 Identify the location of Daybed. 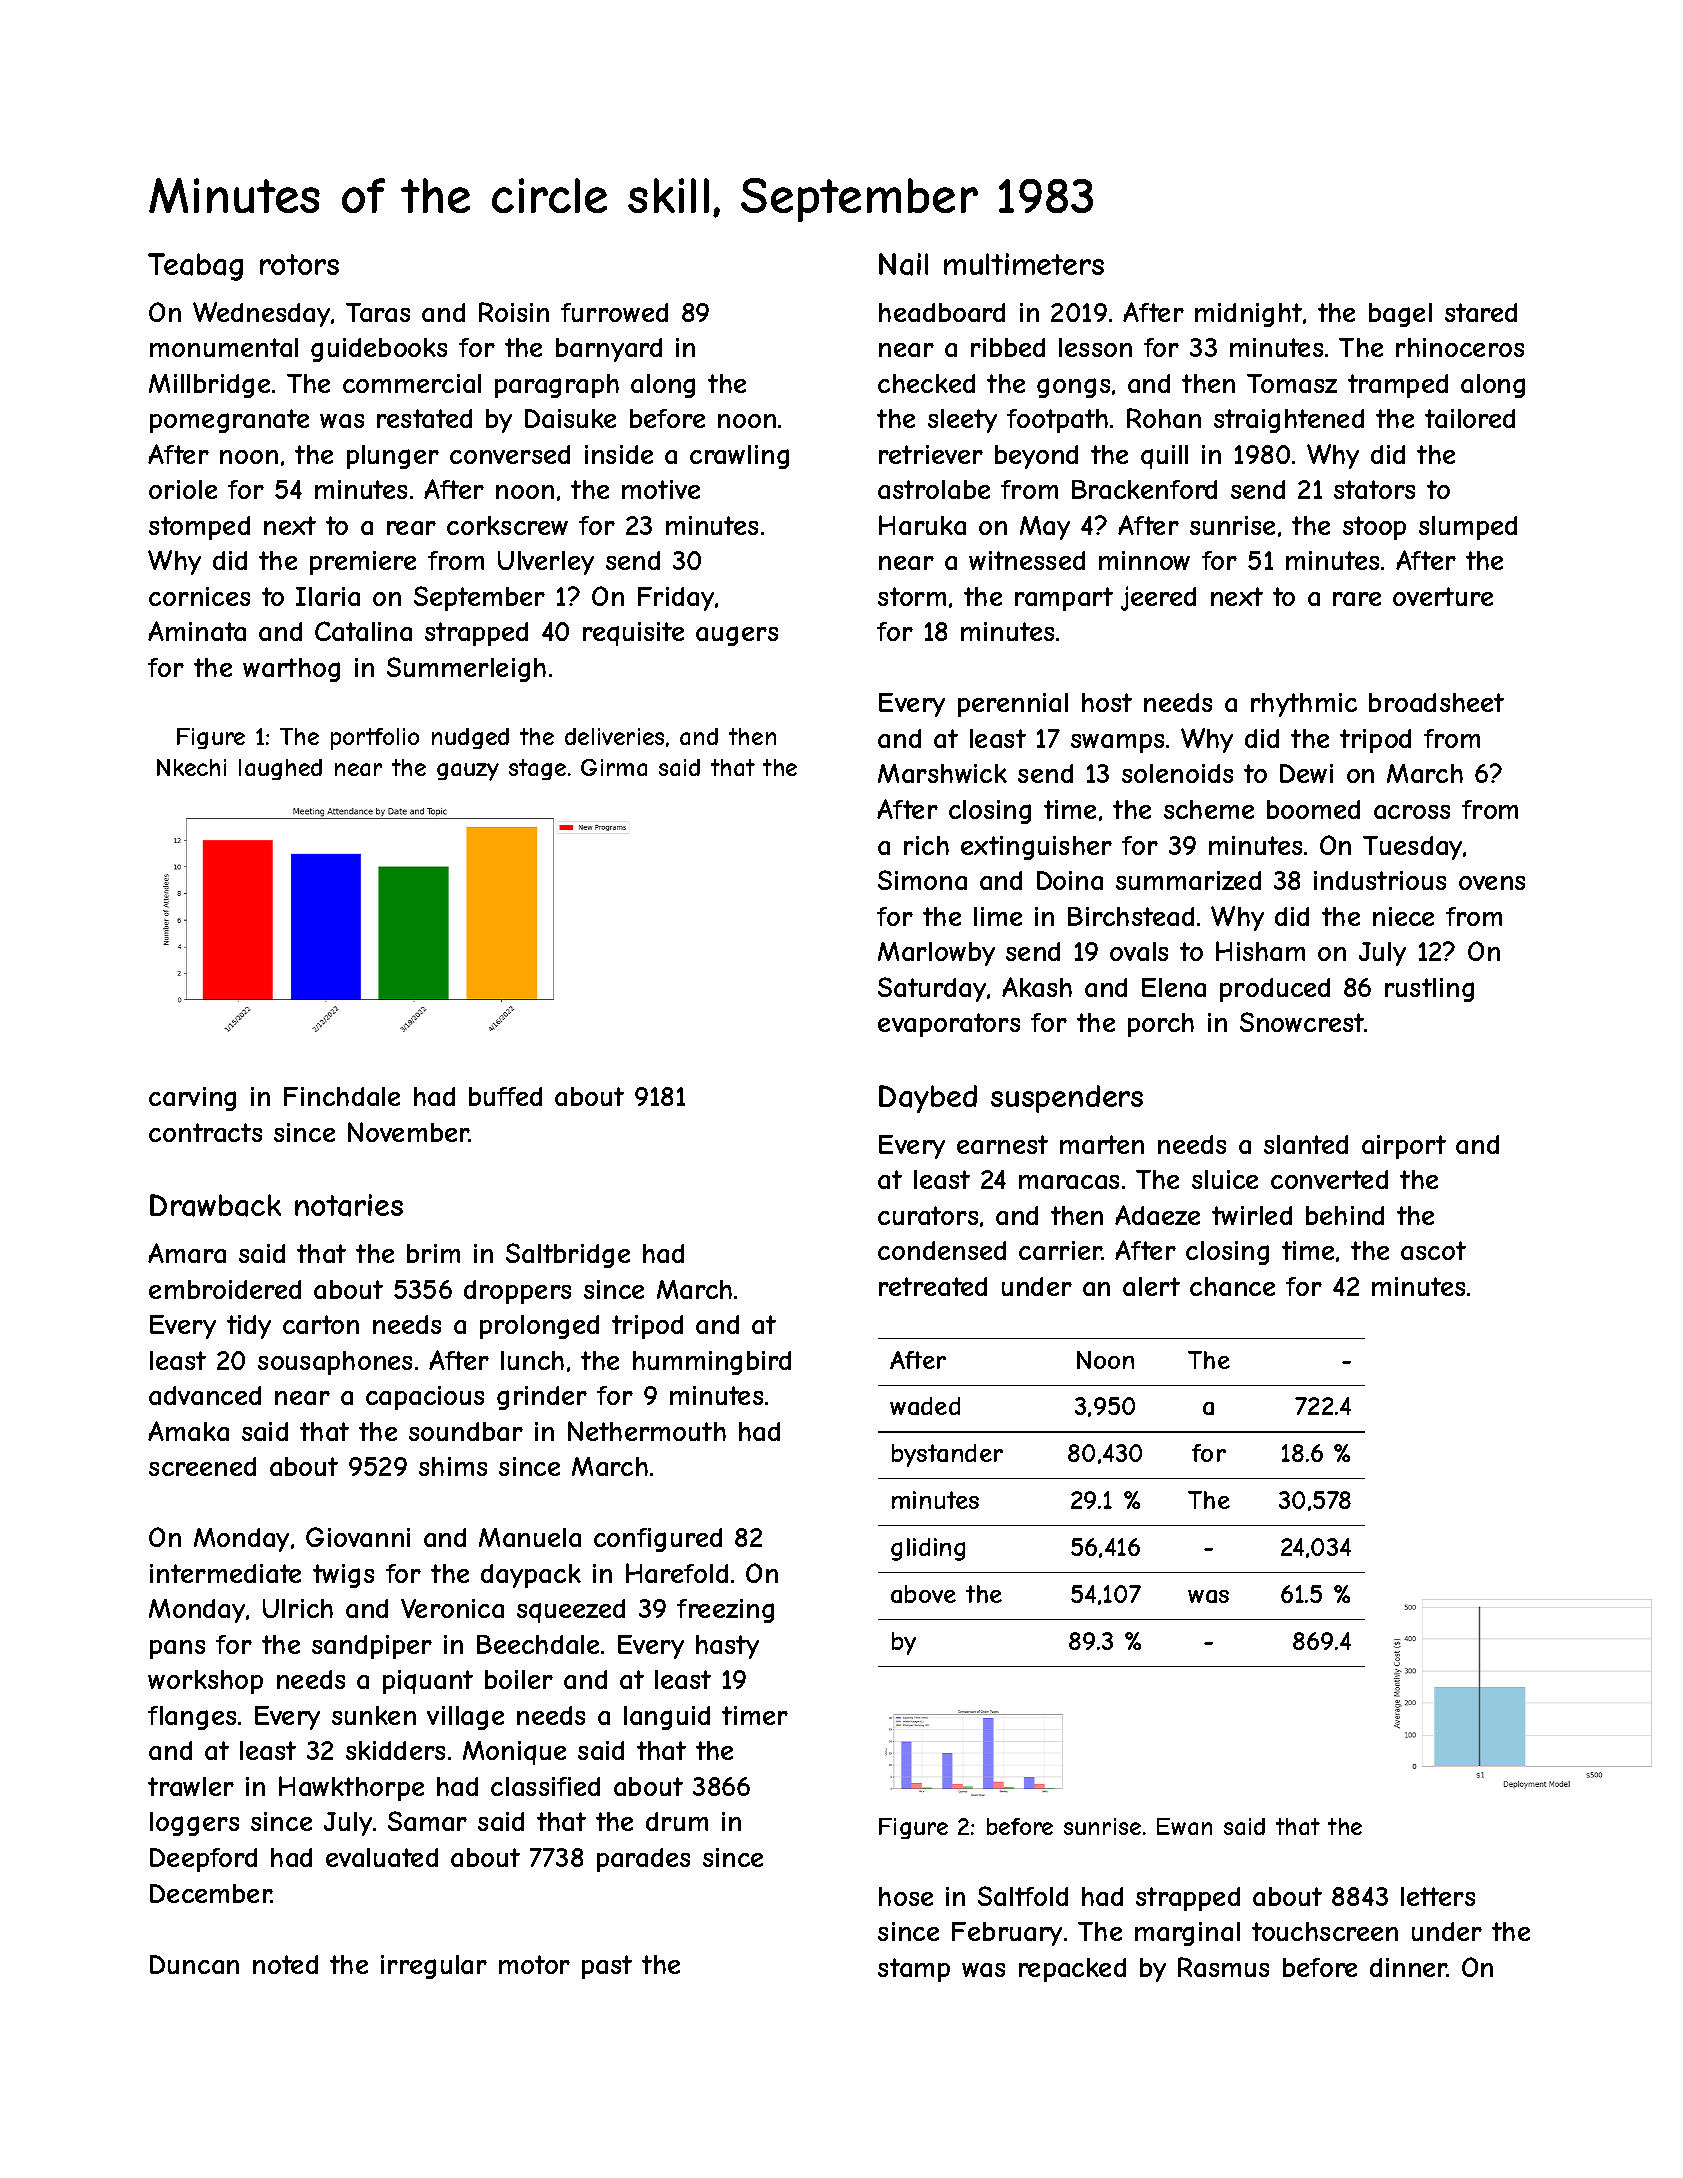
(928, 1099).
